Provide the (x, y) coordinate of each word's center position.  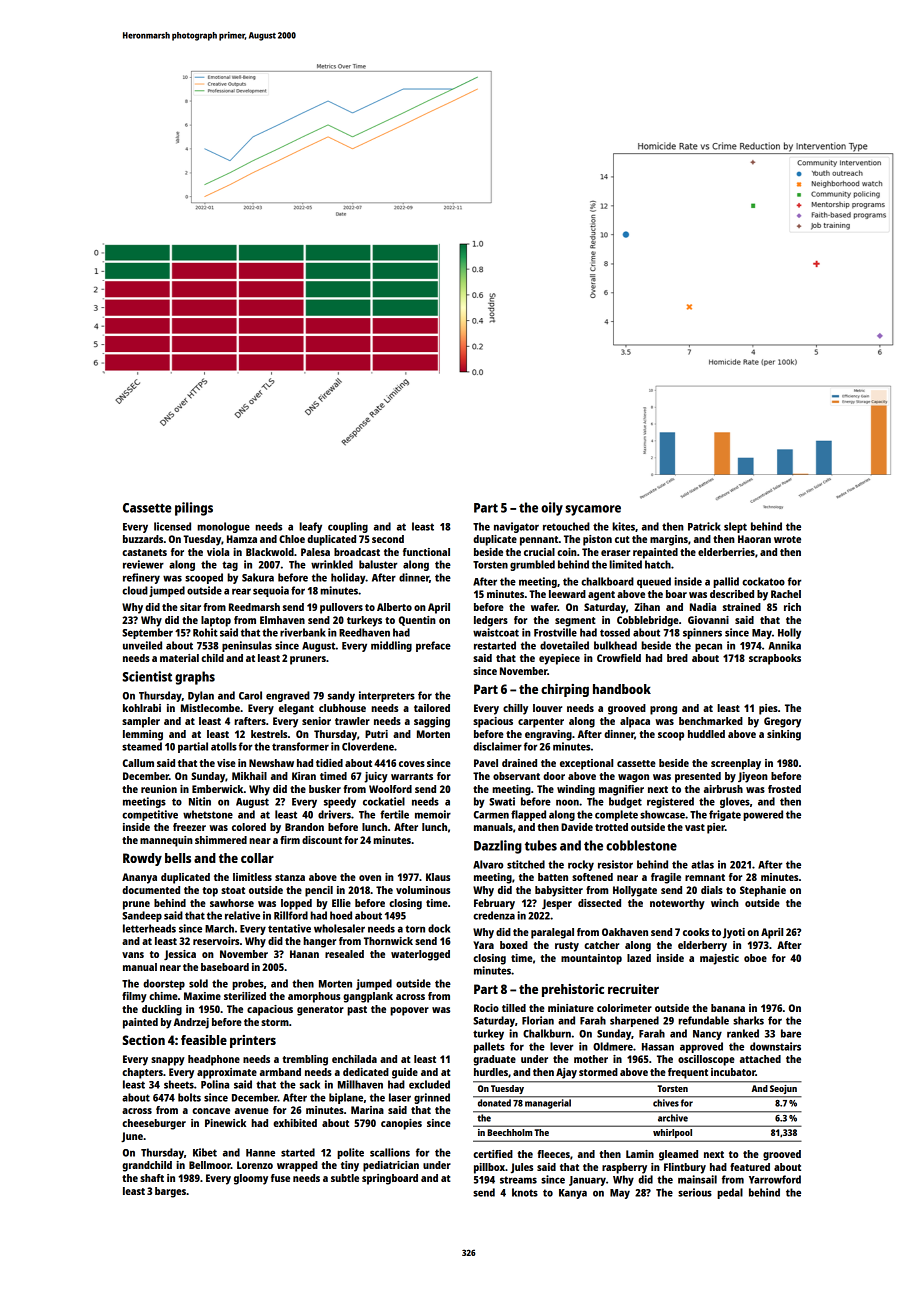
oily (552, 509)
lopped (296, 904)
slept (735, 527)
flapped (528, 815)
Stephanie (763, 891)
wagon (633, 778)
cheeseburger (154, 1124)
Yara (483, 945)
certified (493, 1154)
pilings (194, 509)
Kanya (573, 1194)
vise (226, 763)
